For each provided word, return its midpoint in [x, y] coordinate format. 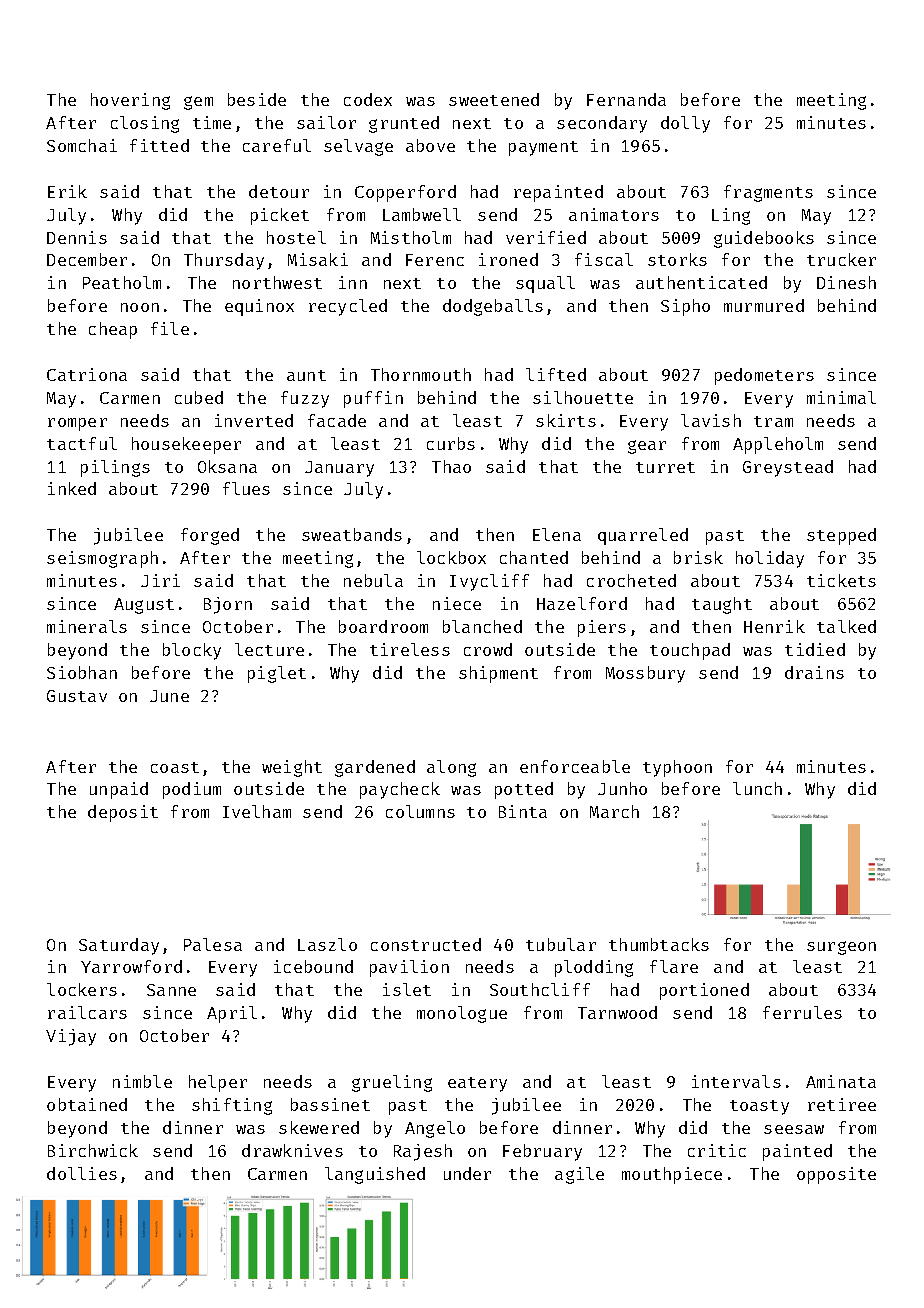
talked [846, 626]
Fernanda [626, 99]
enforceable [575, 766]
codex [368, 99]
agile [579, 1175]
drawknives [292, 1150]
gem [198, 103]
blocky [192, 651]
